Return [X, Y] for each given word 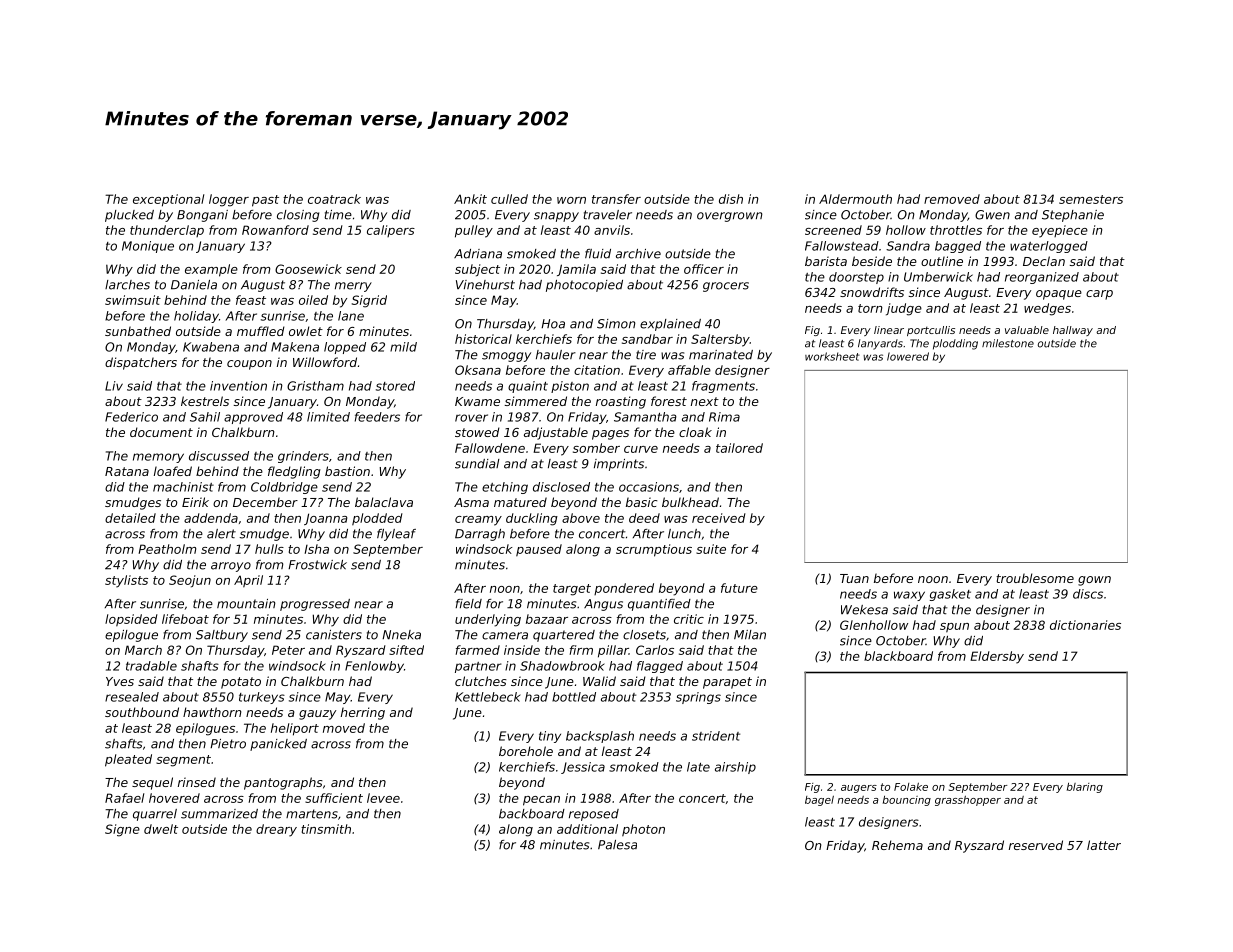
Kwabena [211, 347]
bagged [958, 247]
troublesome [1035, 578]
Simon [616, 324]
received [719, 518]
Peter [288, 650]
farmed [477, 650]
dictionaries [1085, 625]
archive [638, 254]
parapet [727, 683]
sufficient [334, 798]
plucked [129, 216]
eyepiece [1060, 231]
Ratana [127, 471]
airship [735, 768]
